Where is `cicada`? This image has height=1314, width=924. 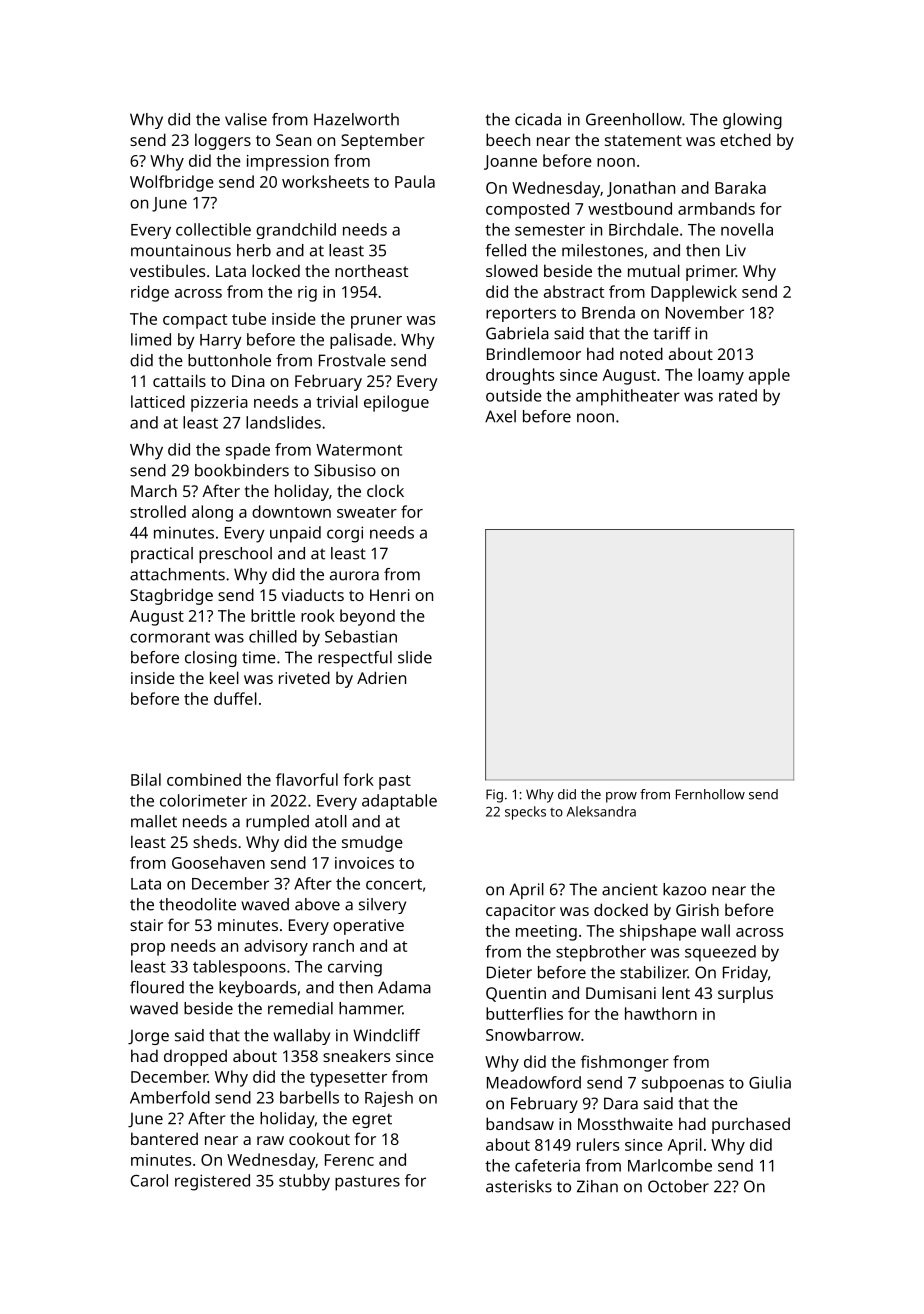 cicada is located at coordinates (538, 119).
